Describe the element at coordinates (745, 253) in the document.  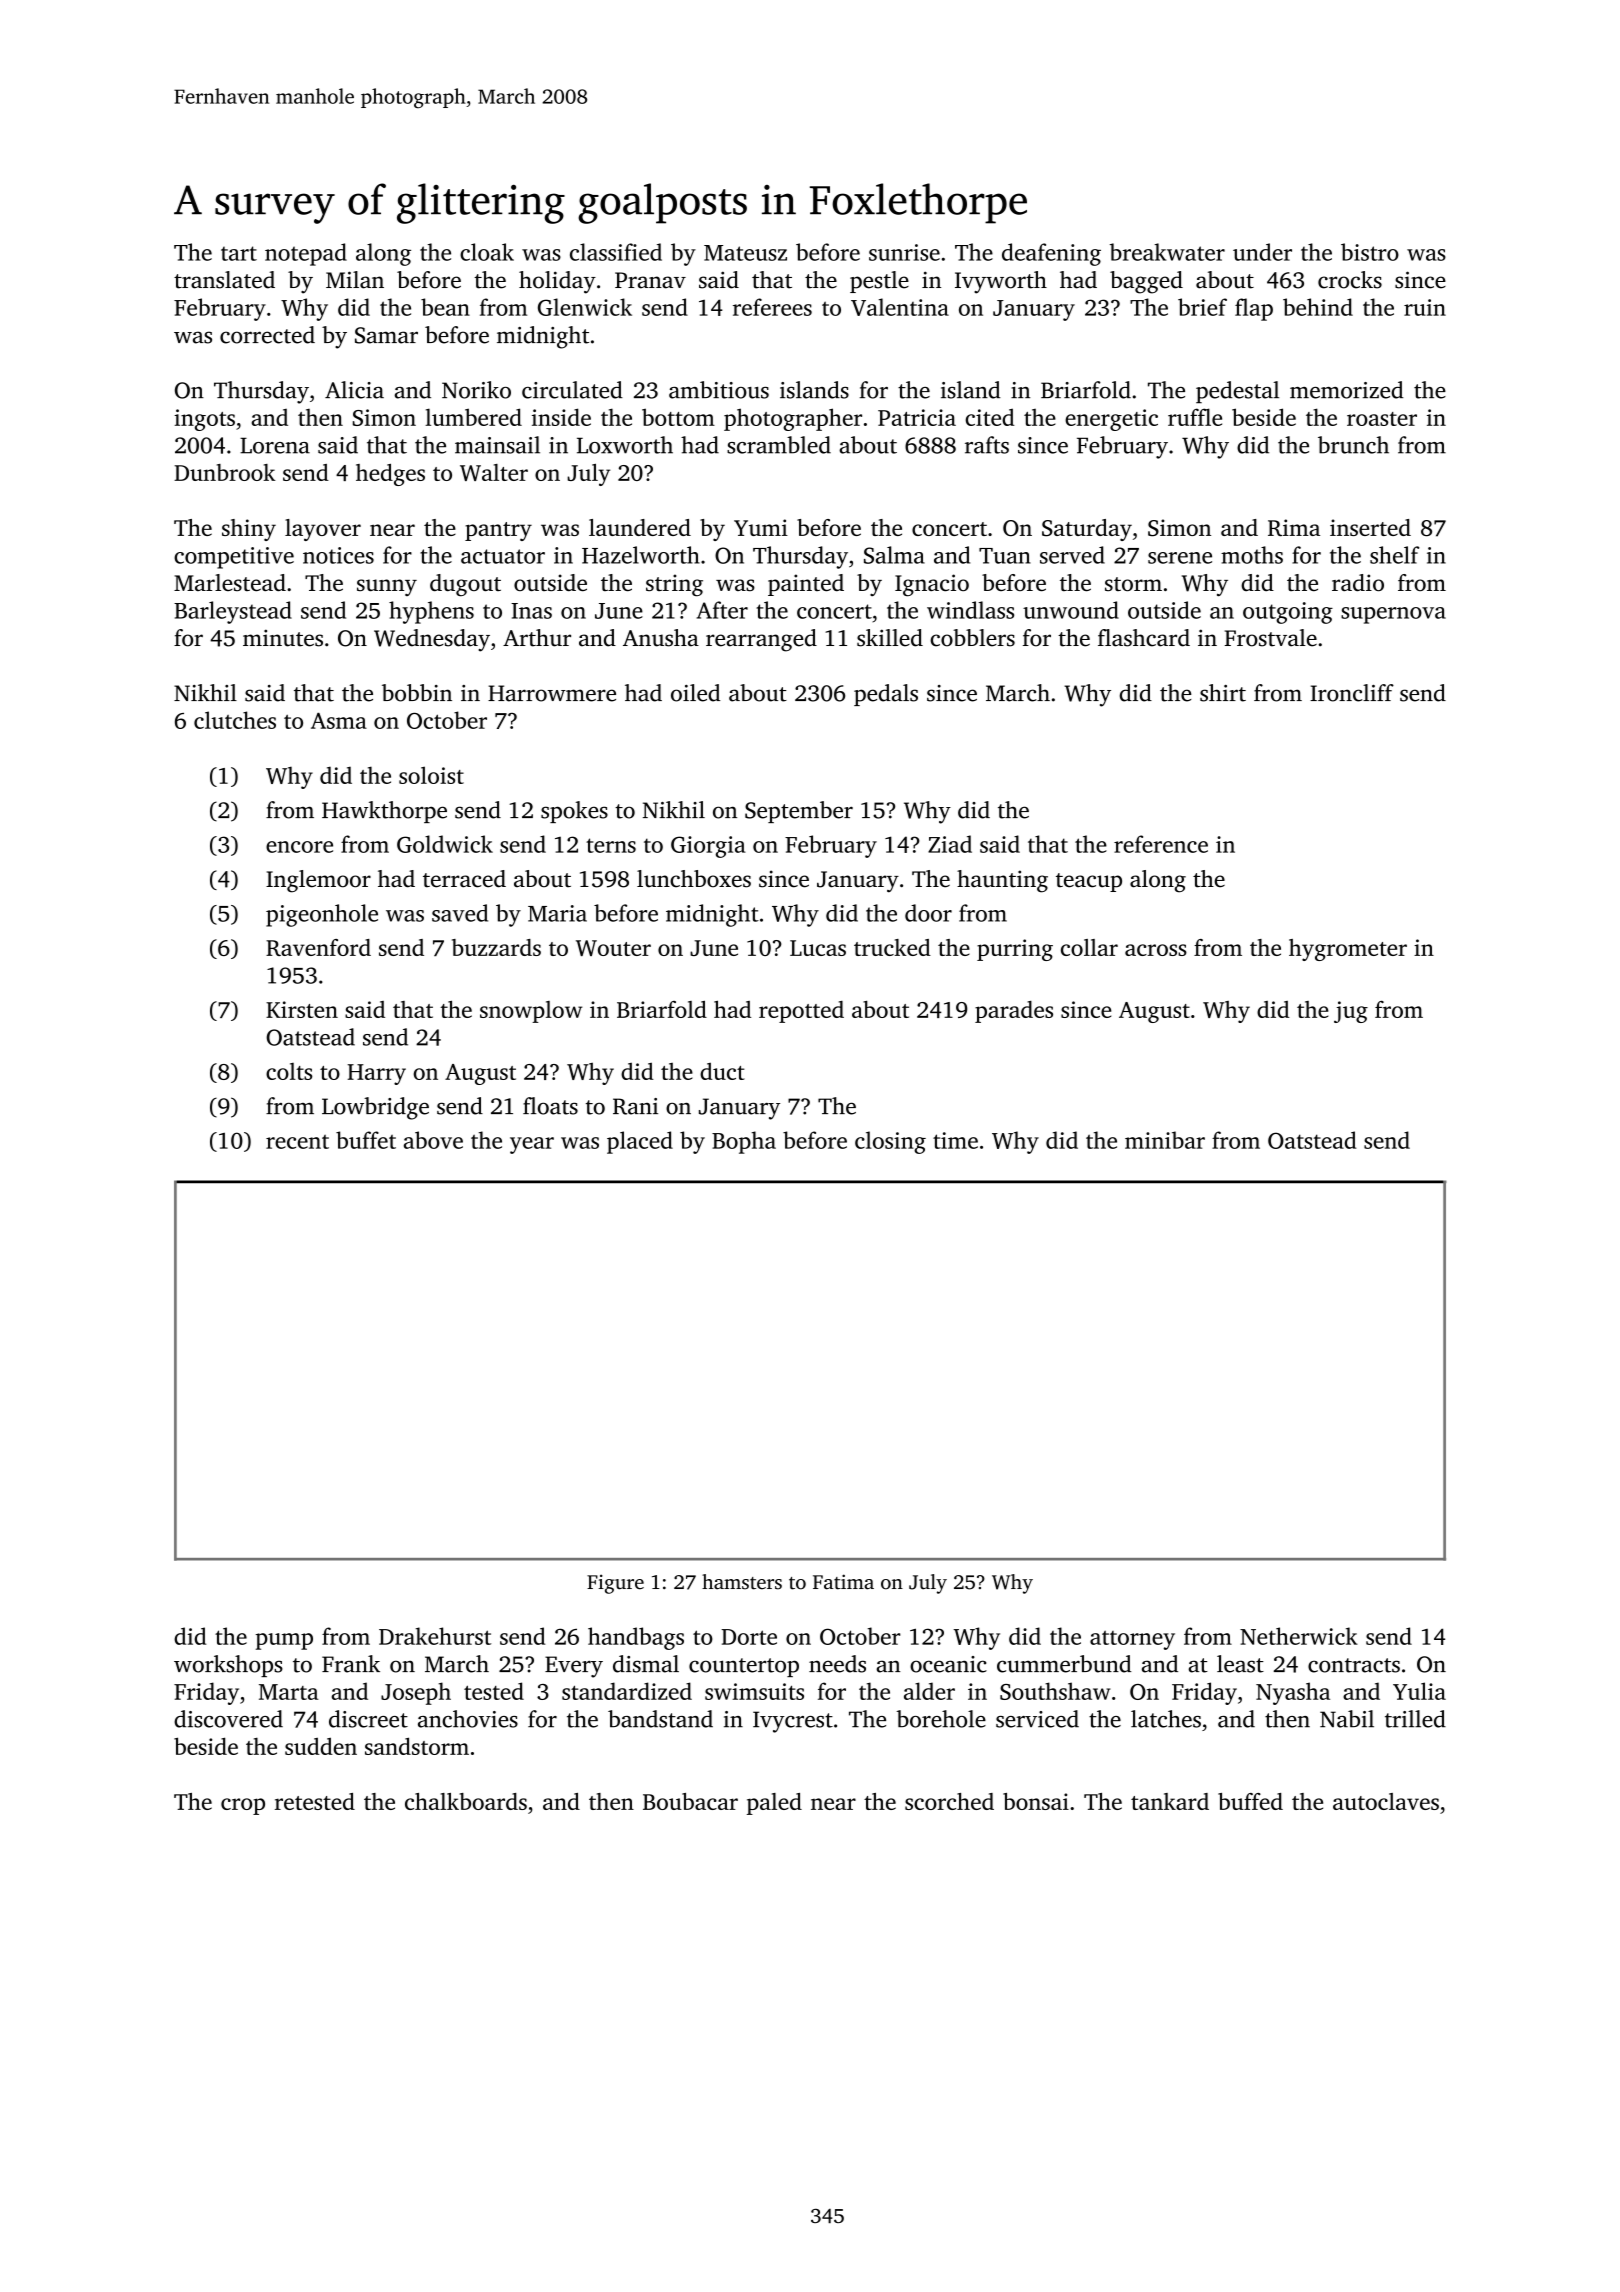
I see `Mateusz` at that location.
